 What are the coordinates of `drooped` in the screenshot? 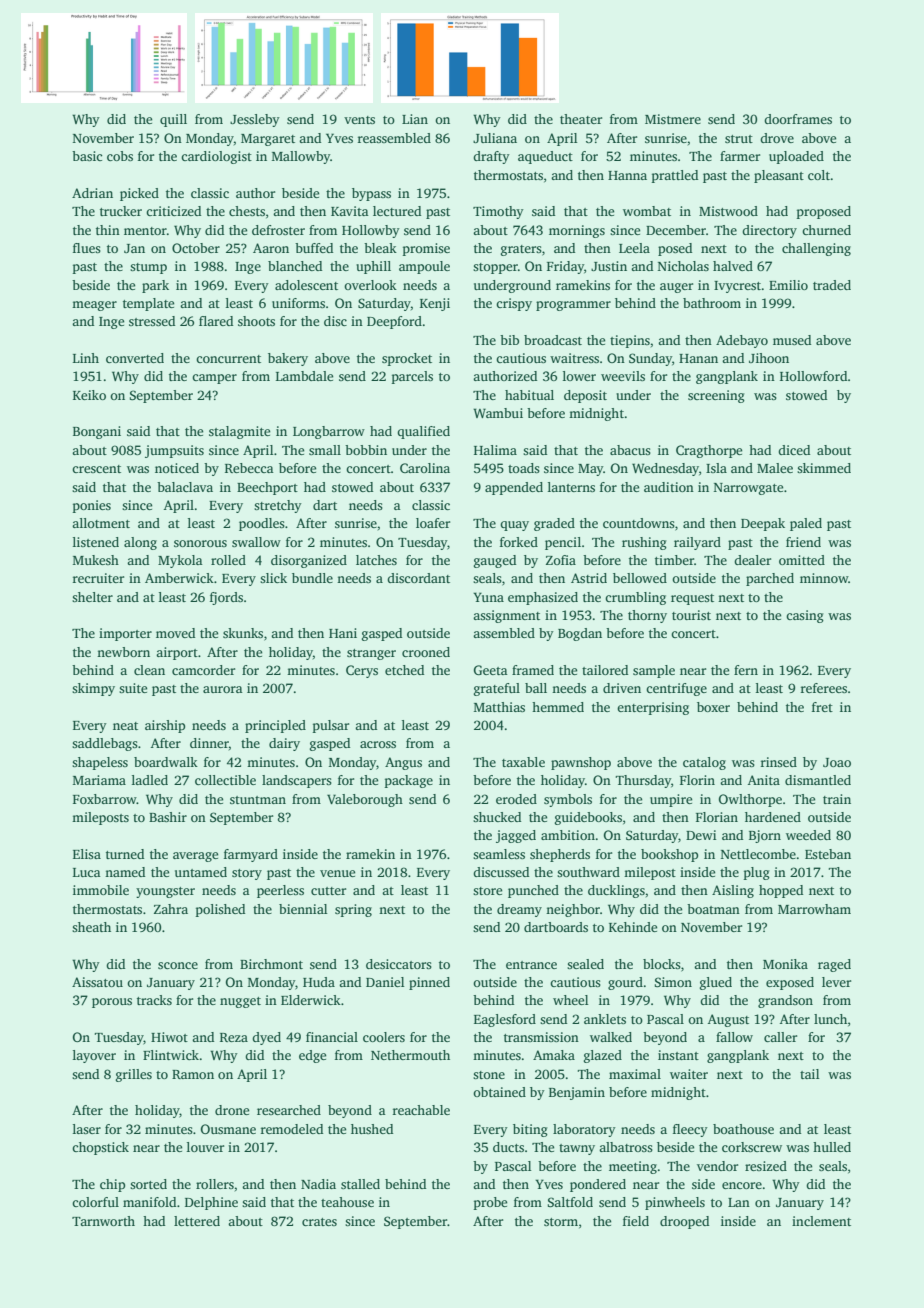 It's located at (684, 1222).
